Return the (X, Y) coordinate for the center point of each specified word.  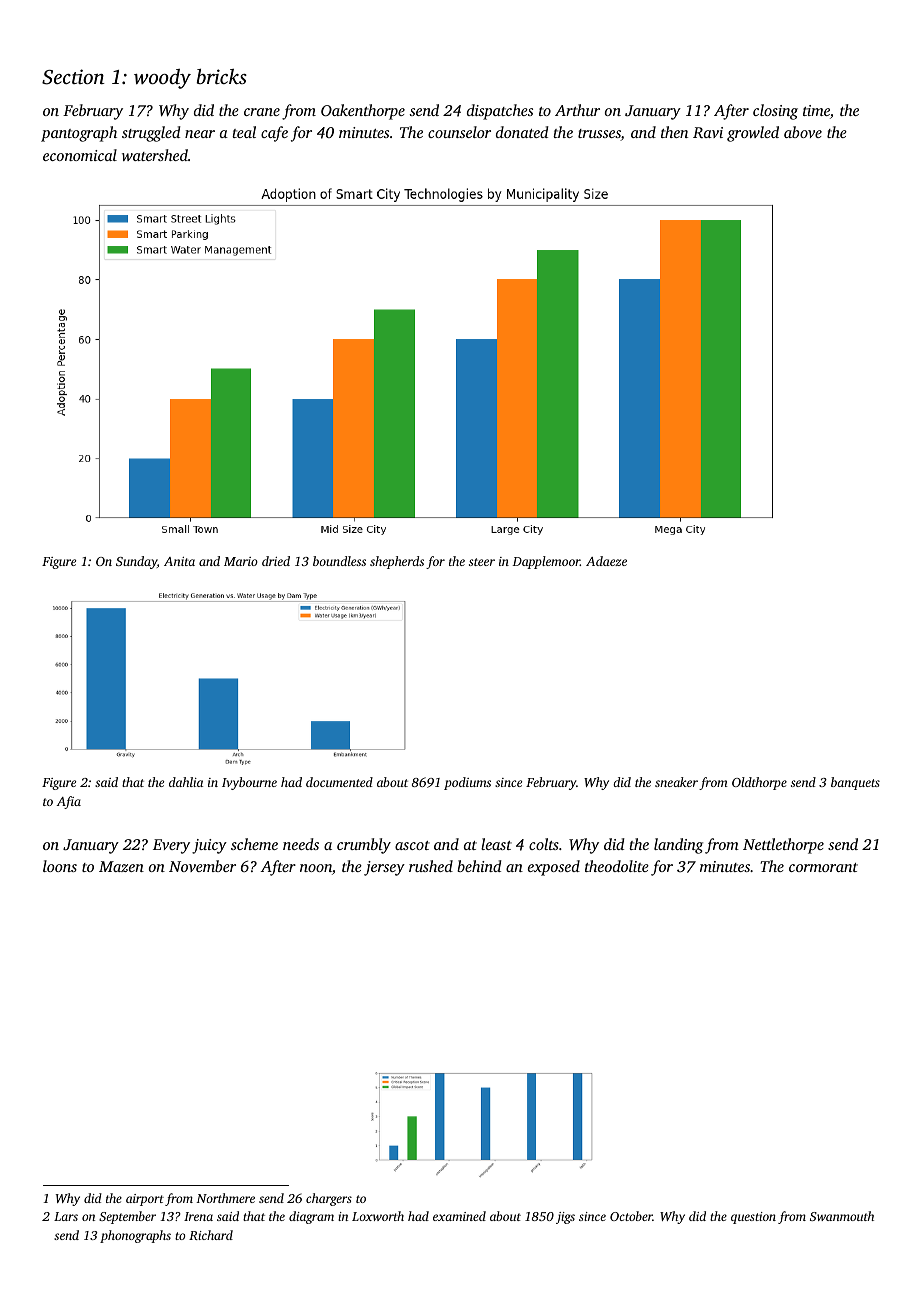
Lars (66, 1216)
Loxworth (378, 1216)
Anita (179, 561)
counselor (459, 132)
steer (482, 562)
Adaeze (606, 561)
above (803, 132)
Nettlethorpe (783, 846)
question (753, 1218)
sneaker (676, 782)
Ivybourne (249, 783)
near (200, 134)
